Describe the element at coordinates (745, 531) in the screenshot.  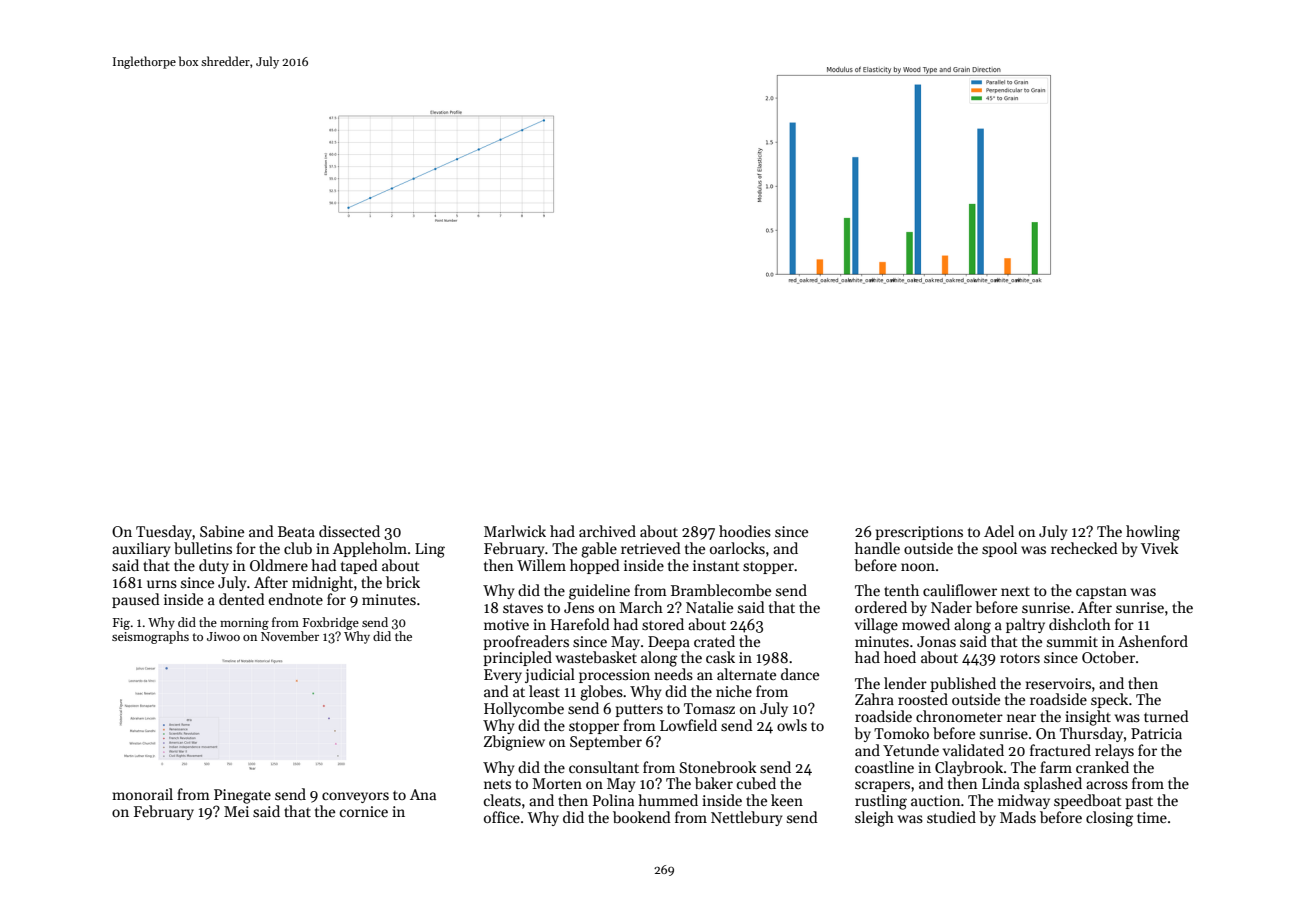
I see `hoodies` at that location.
